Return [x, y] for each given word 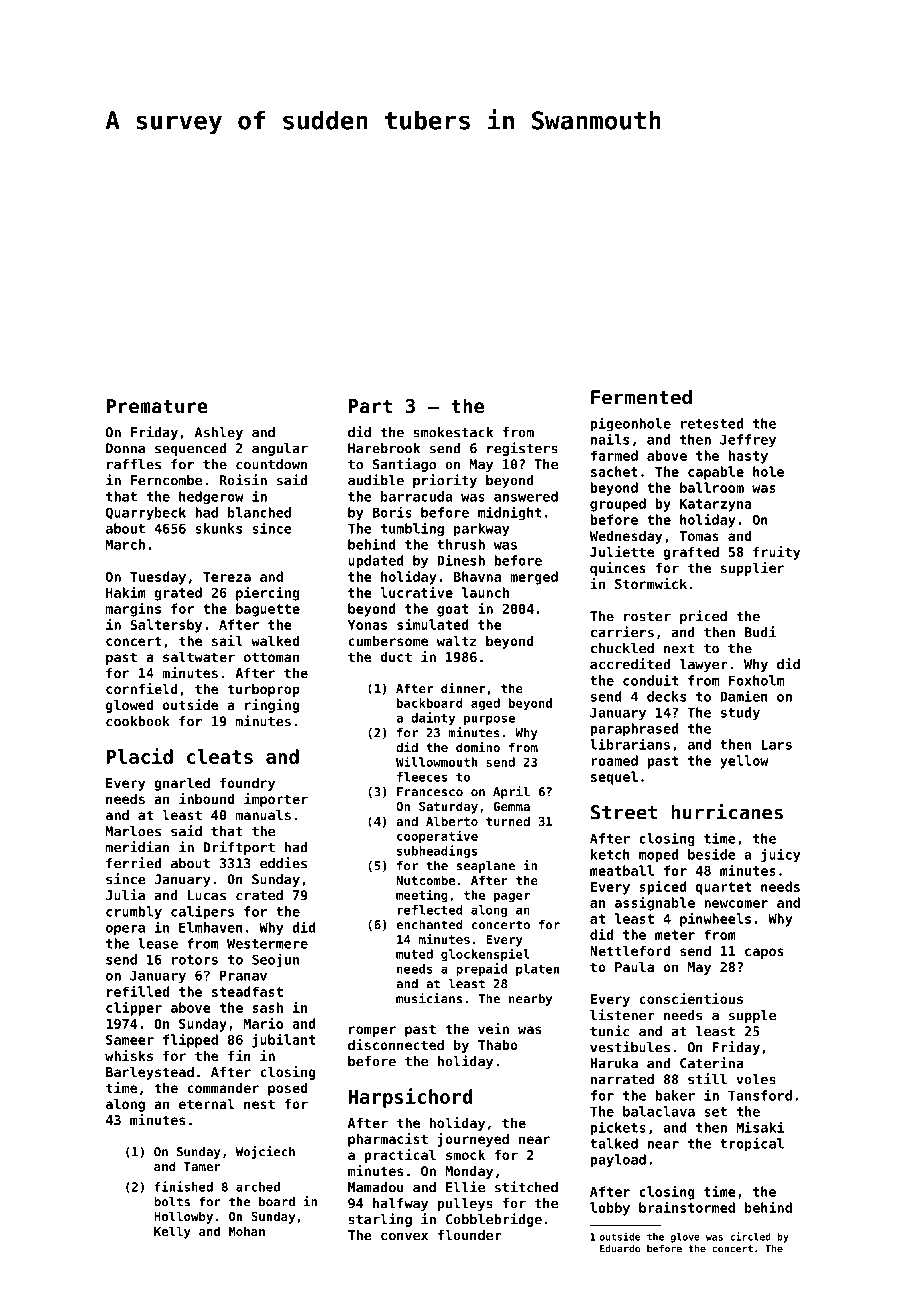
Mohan [247, 1231]
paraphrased [634, 730]
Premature [157, 406]
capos [764, 953]
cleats [220, 756]
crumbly [134, 913]
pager [512, 898]
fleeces [422, 777]
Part [370, 406]
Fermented [641, 397]
